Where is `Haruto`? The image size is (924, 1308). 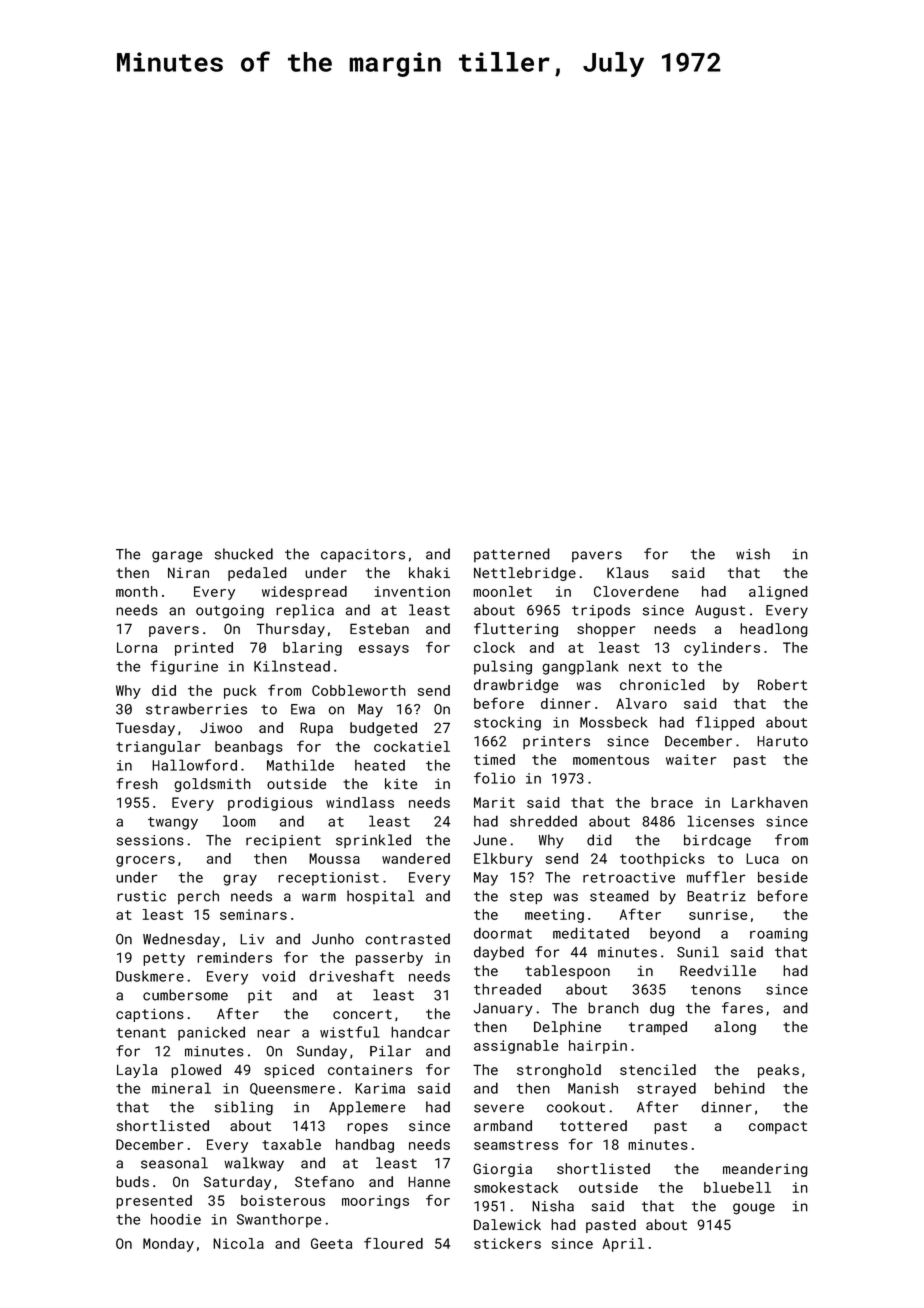 Haruto is located at coordinates (782, 741).
